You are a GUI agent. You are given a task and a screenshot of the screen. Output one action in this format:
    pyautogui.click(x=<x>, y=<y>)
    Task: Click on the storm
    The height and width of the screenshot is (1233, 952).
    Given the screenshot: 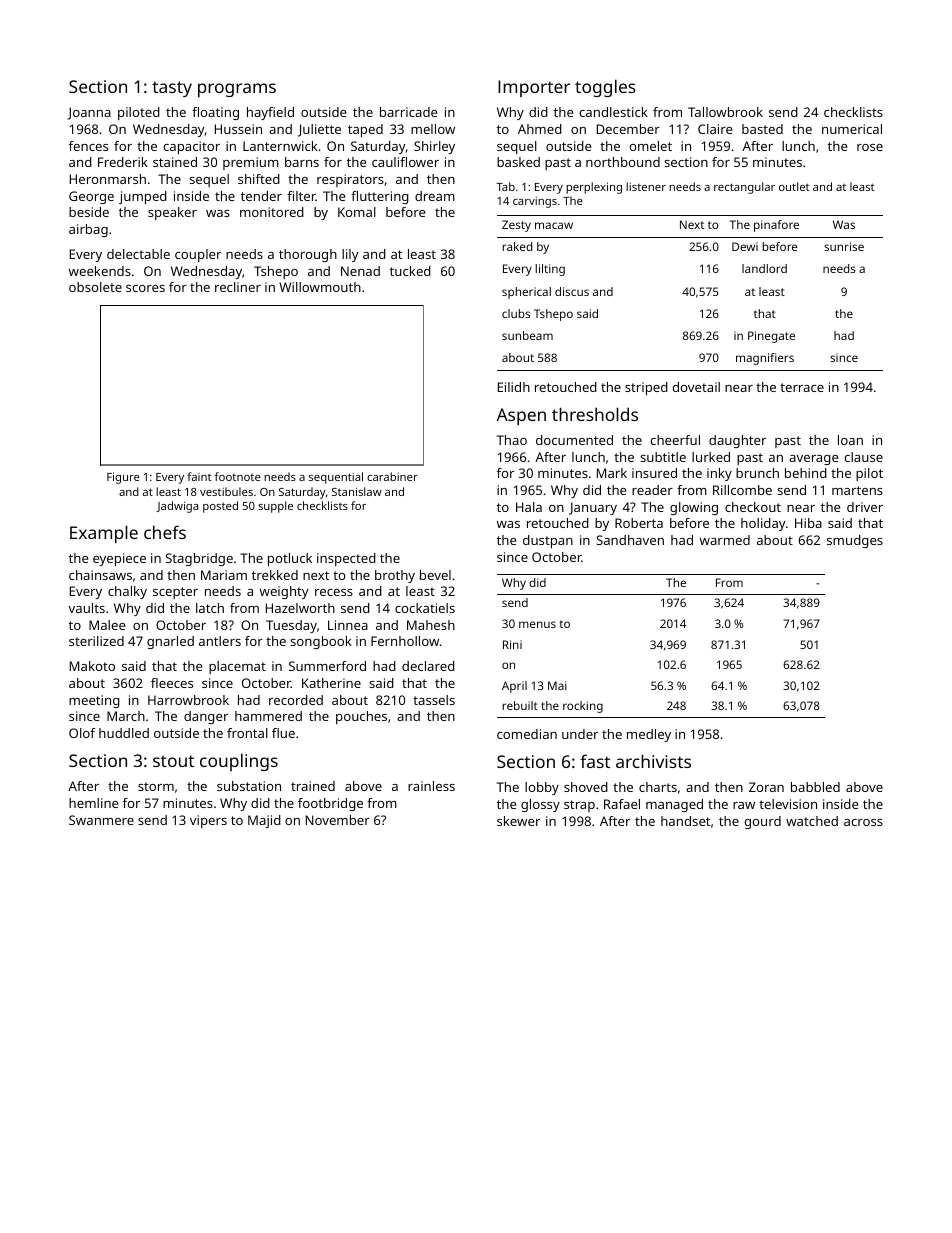 What is the action you would take?
    pyautogui.click(x=156, y=786)
